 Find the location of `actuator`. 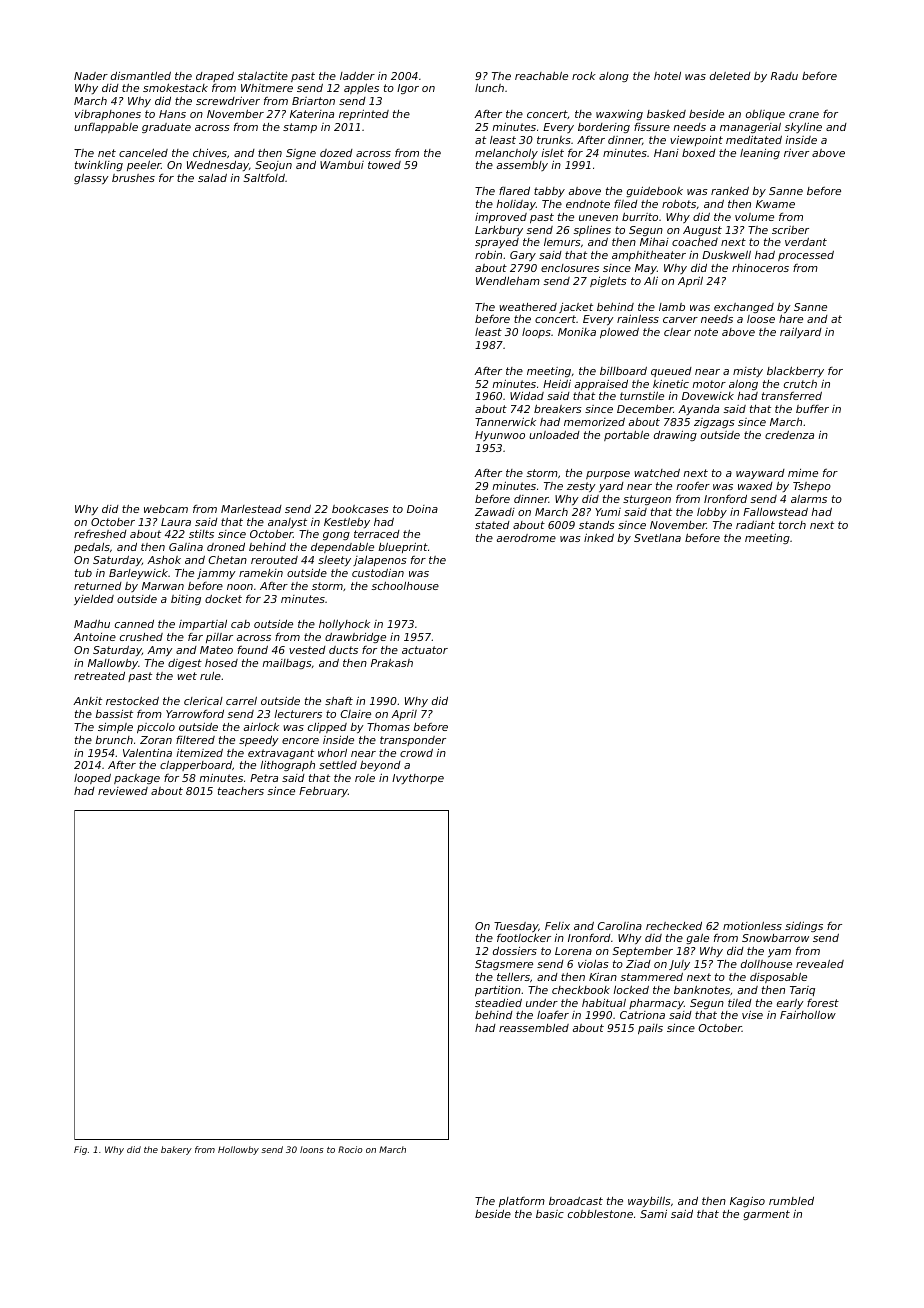

actuator is located at coordinates (425, 650).
